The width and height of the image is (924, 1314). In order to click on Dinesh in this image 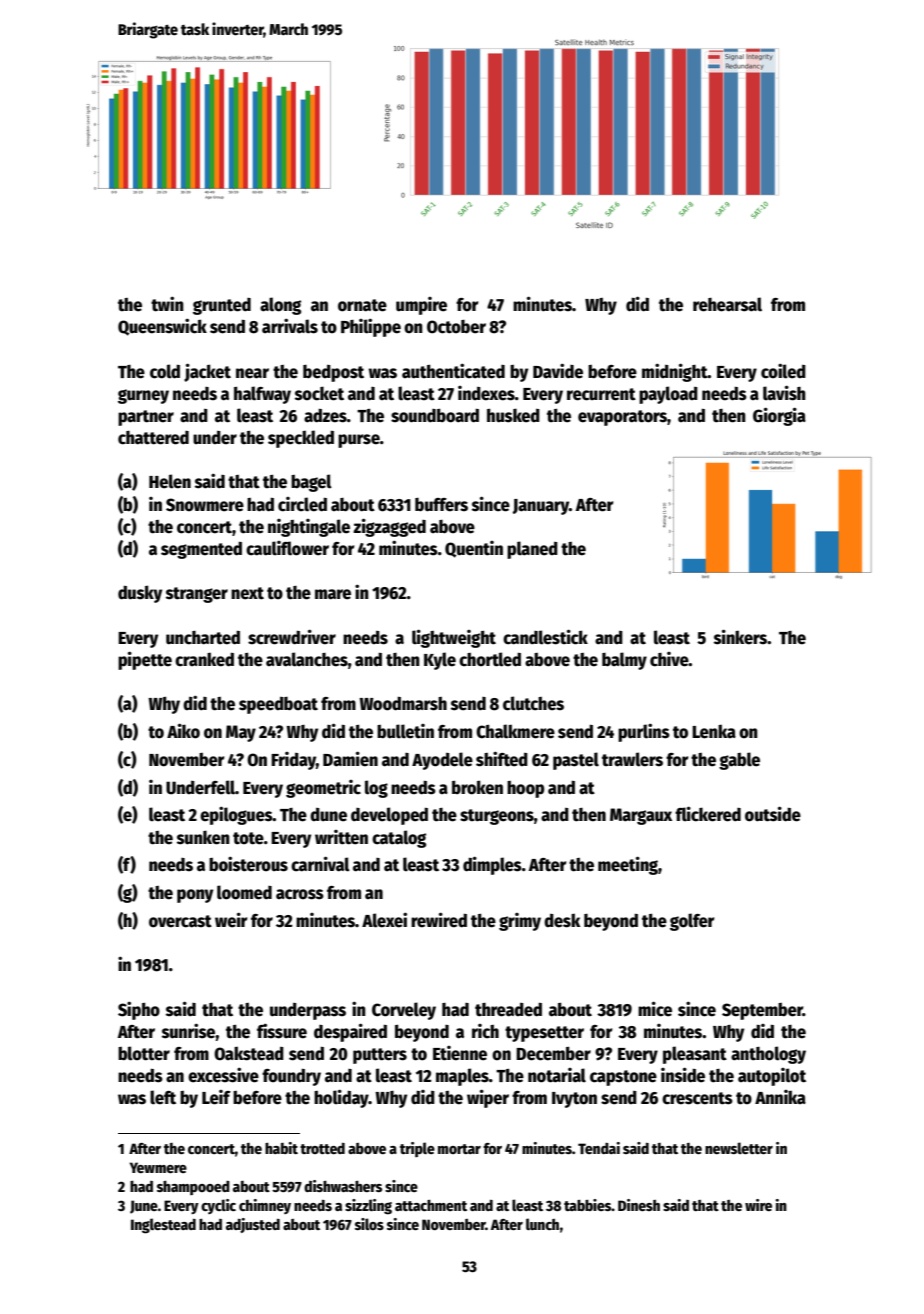, I will do `click(639, 1205)`.
